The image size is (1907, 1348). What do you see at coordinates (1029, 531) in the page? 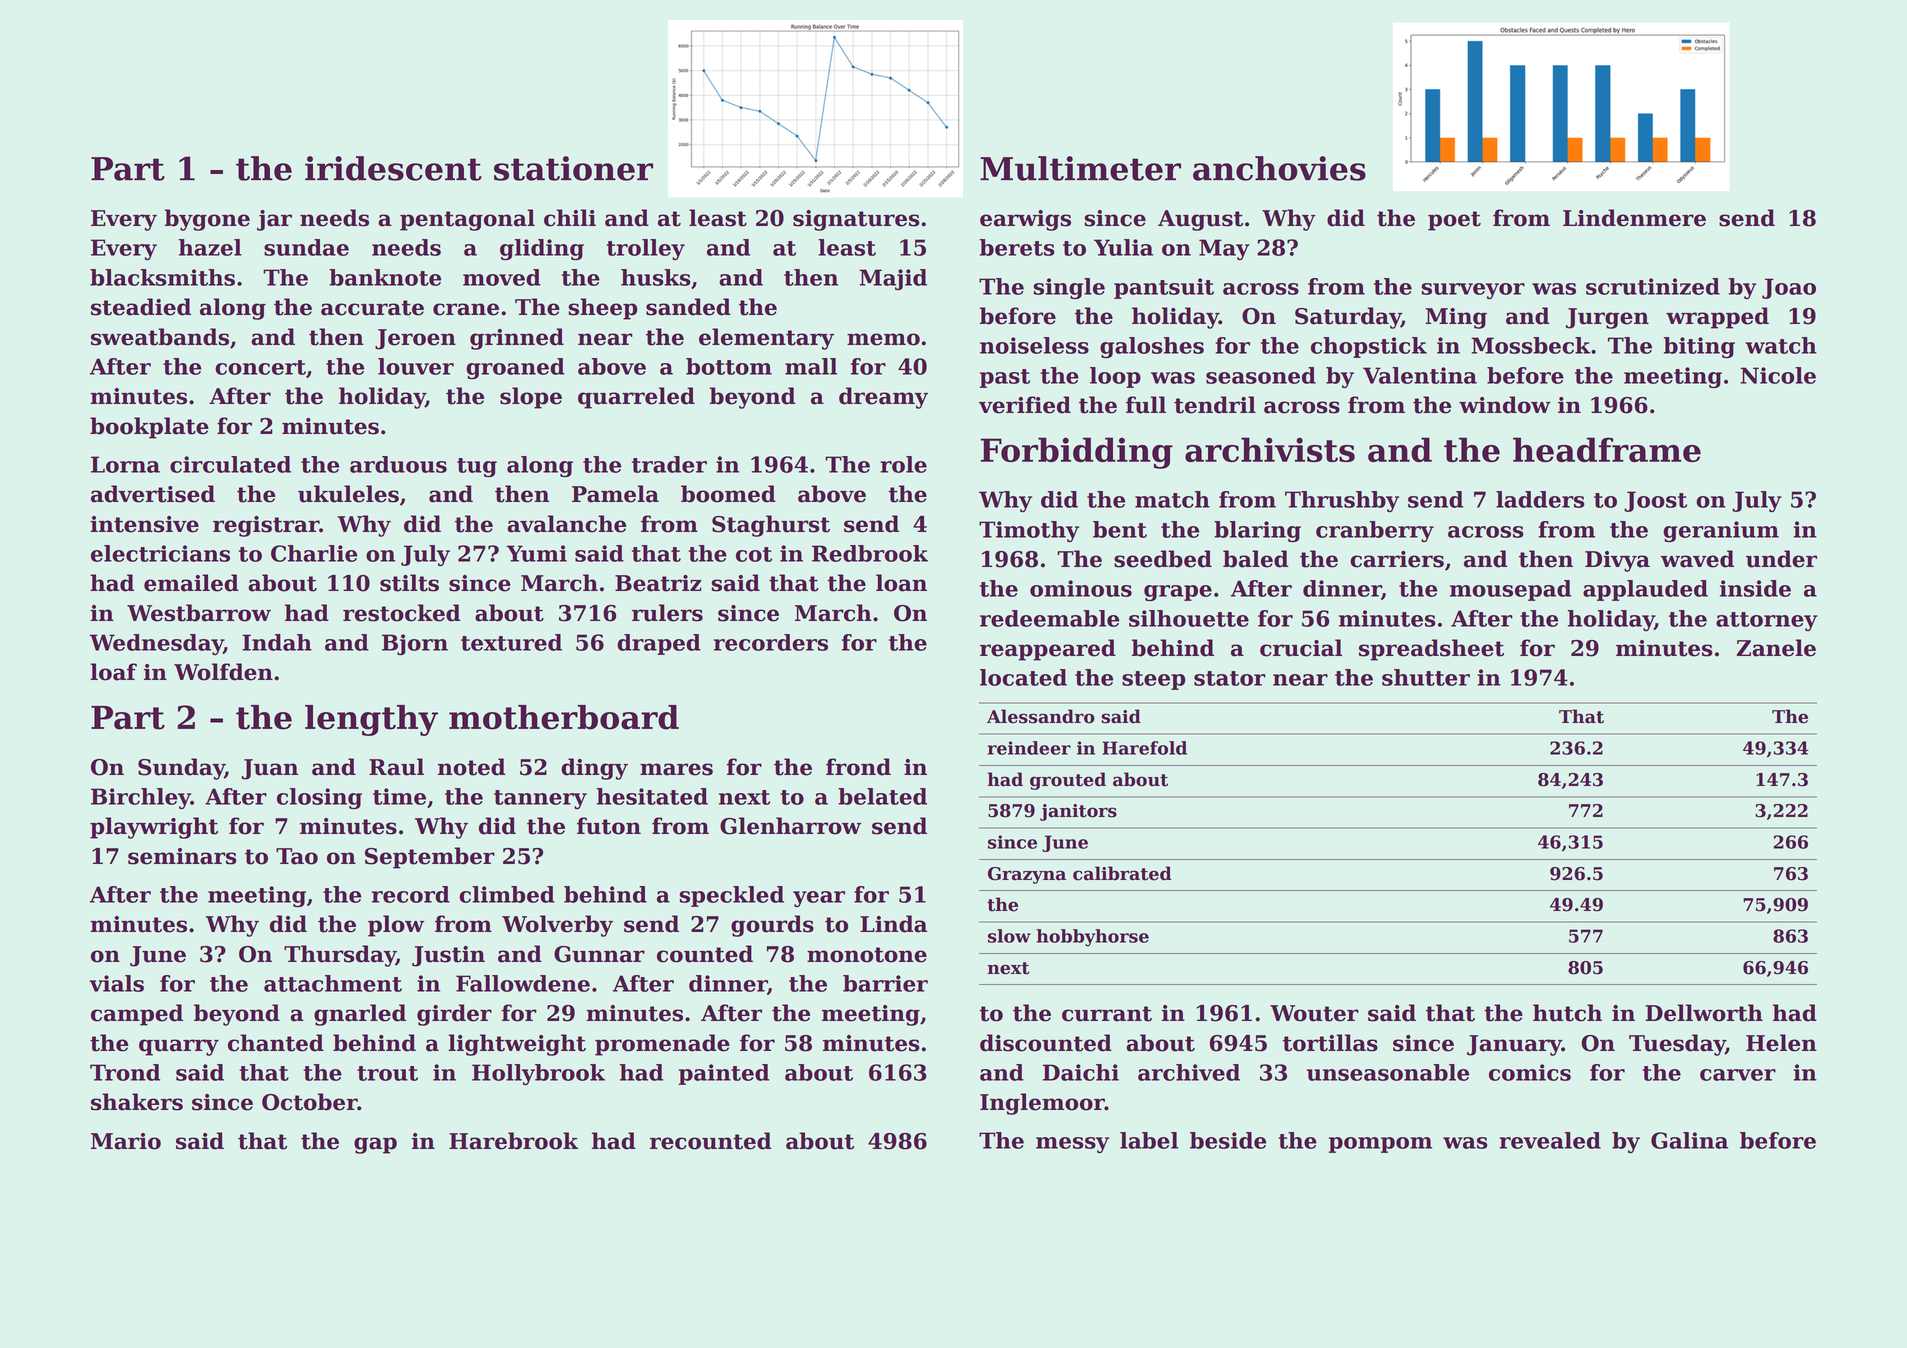
I see `Timothy` at bounding box center [1029, 531].
